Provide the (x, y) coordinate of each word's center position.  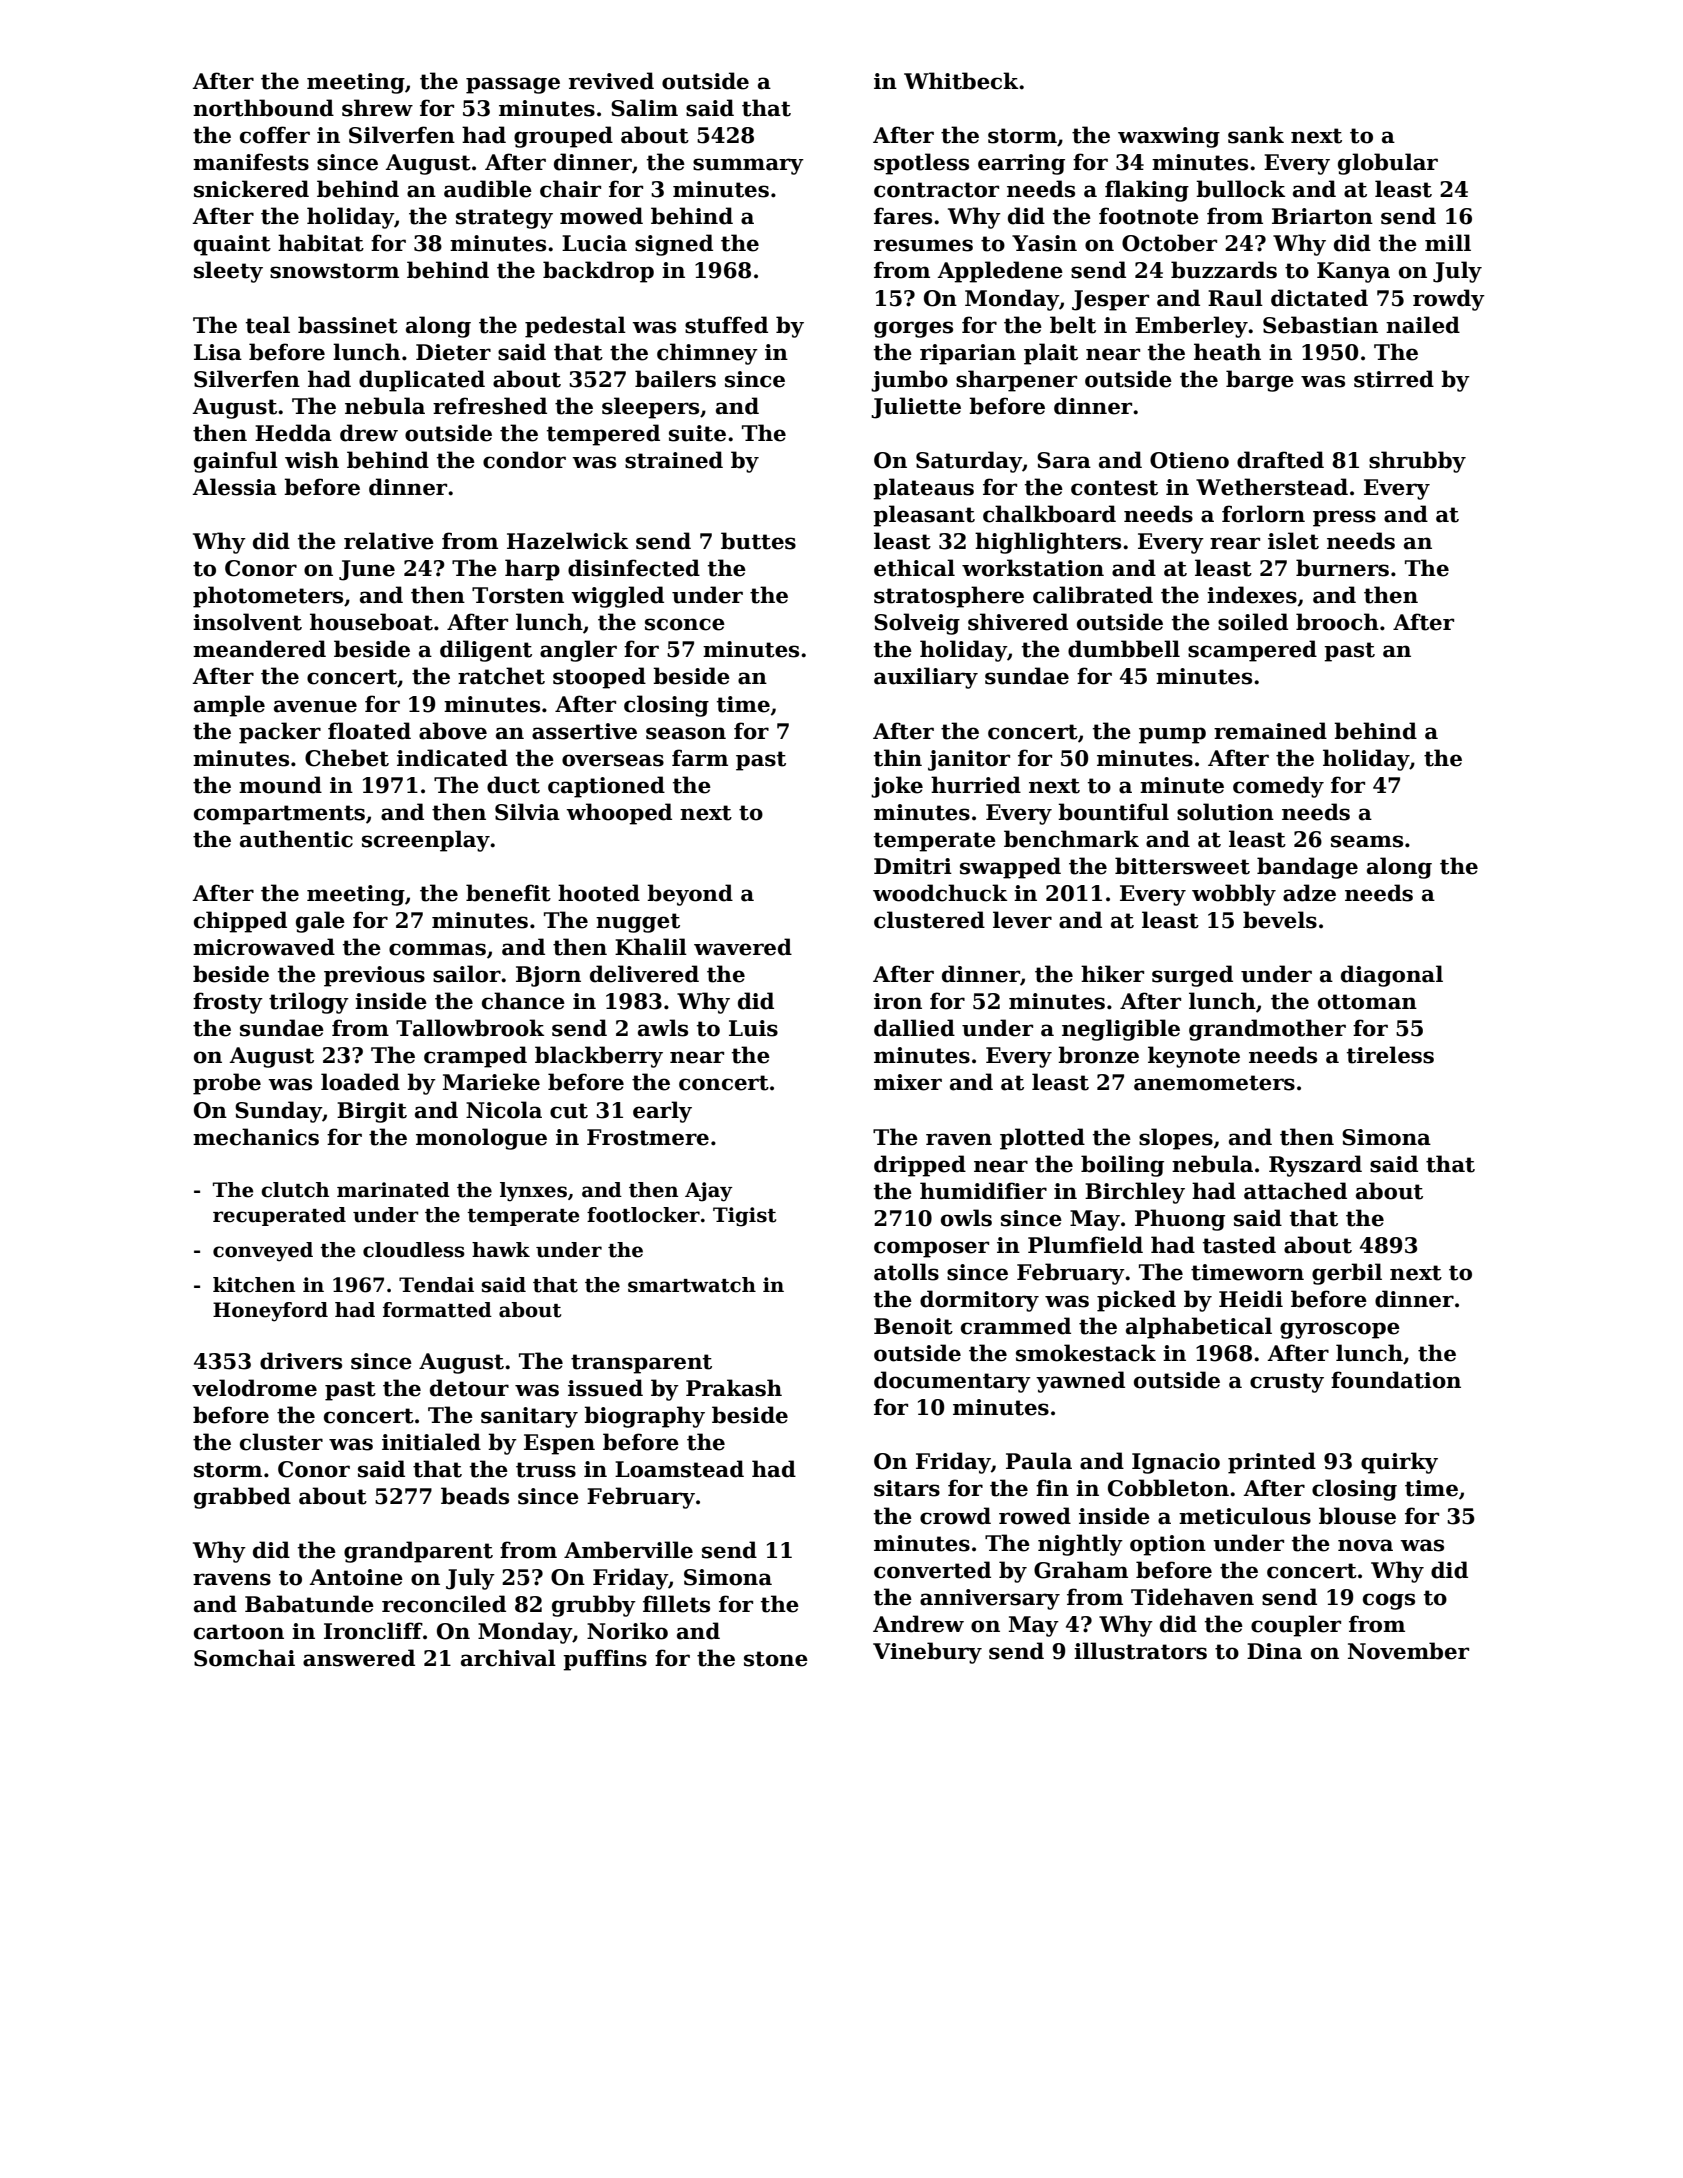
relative (389, 541)
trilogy (309, 1003)
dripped (920, 1166)
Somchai (244, 1658)
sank (1256, 135)
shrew (377, 108)
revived (611, 81)
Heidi (1251, 1299)
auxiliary (926, 678)
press (1344, 518)
